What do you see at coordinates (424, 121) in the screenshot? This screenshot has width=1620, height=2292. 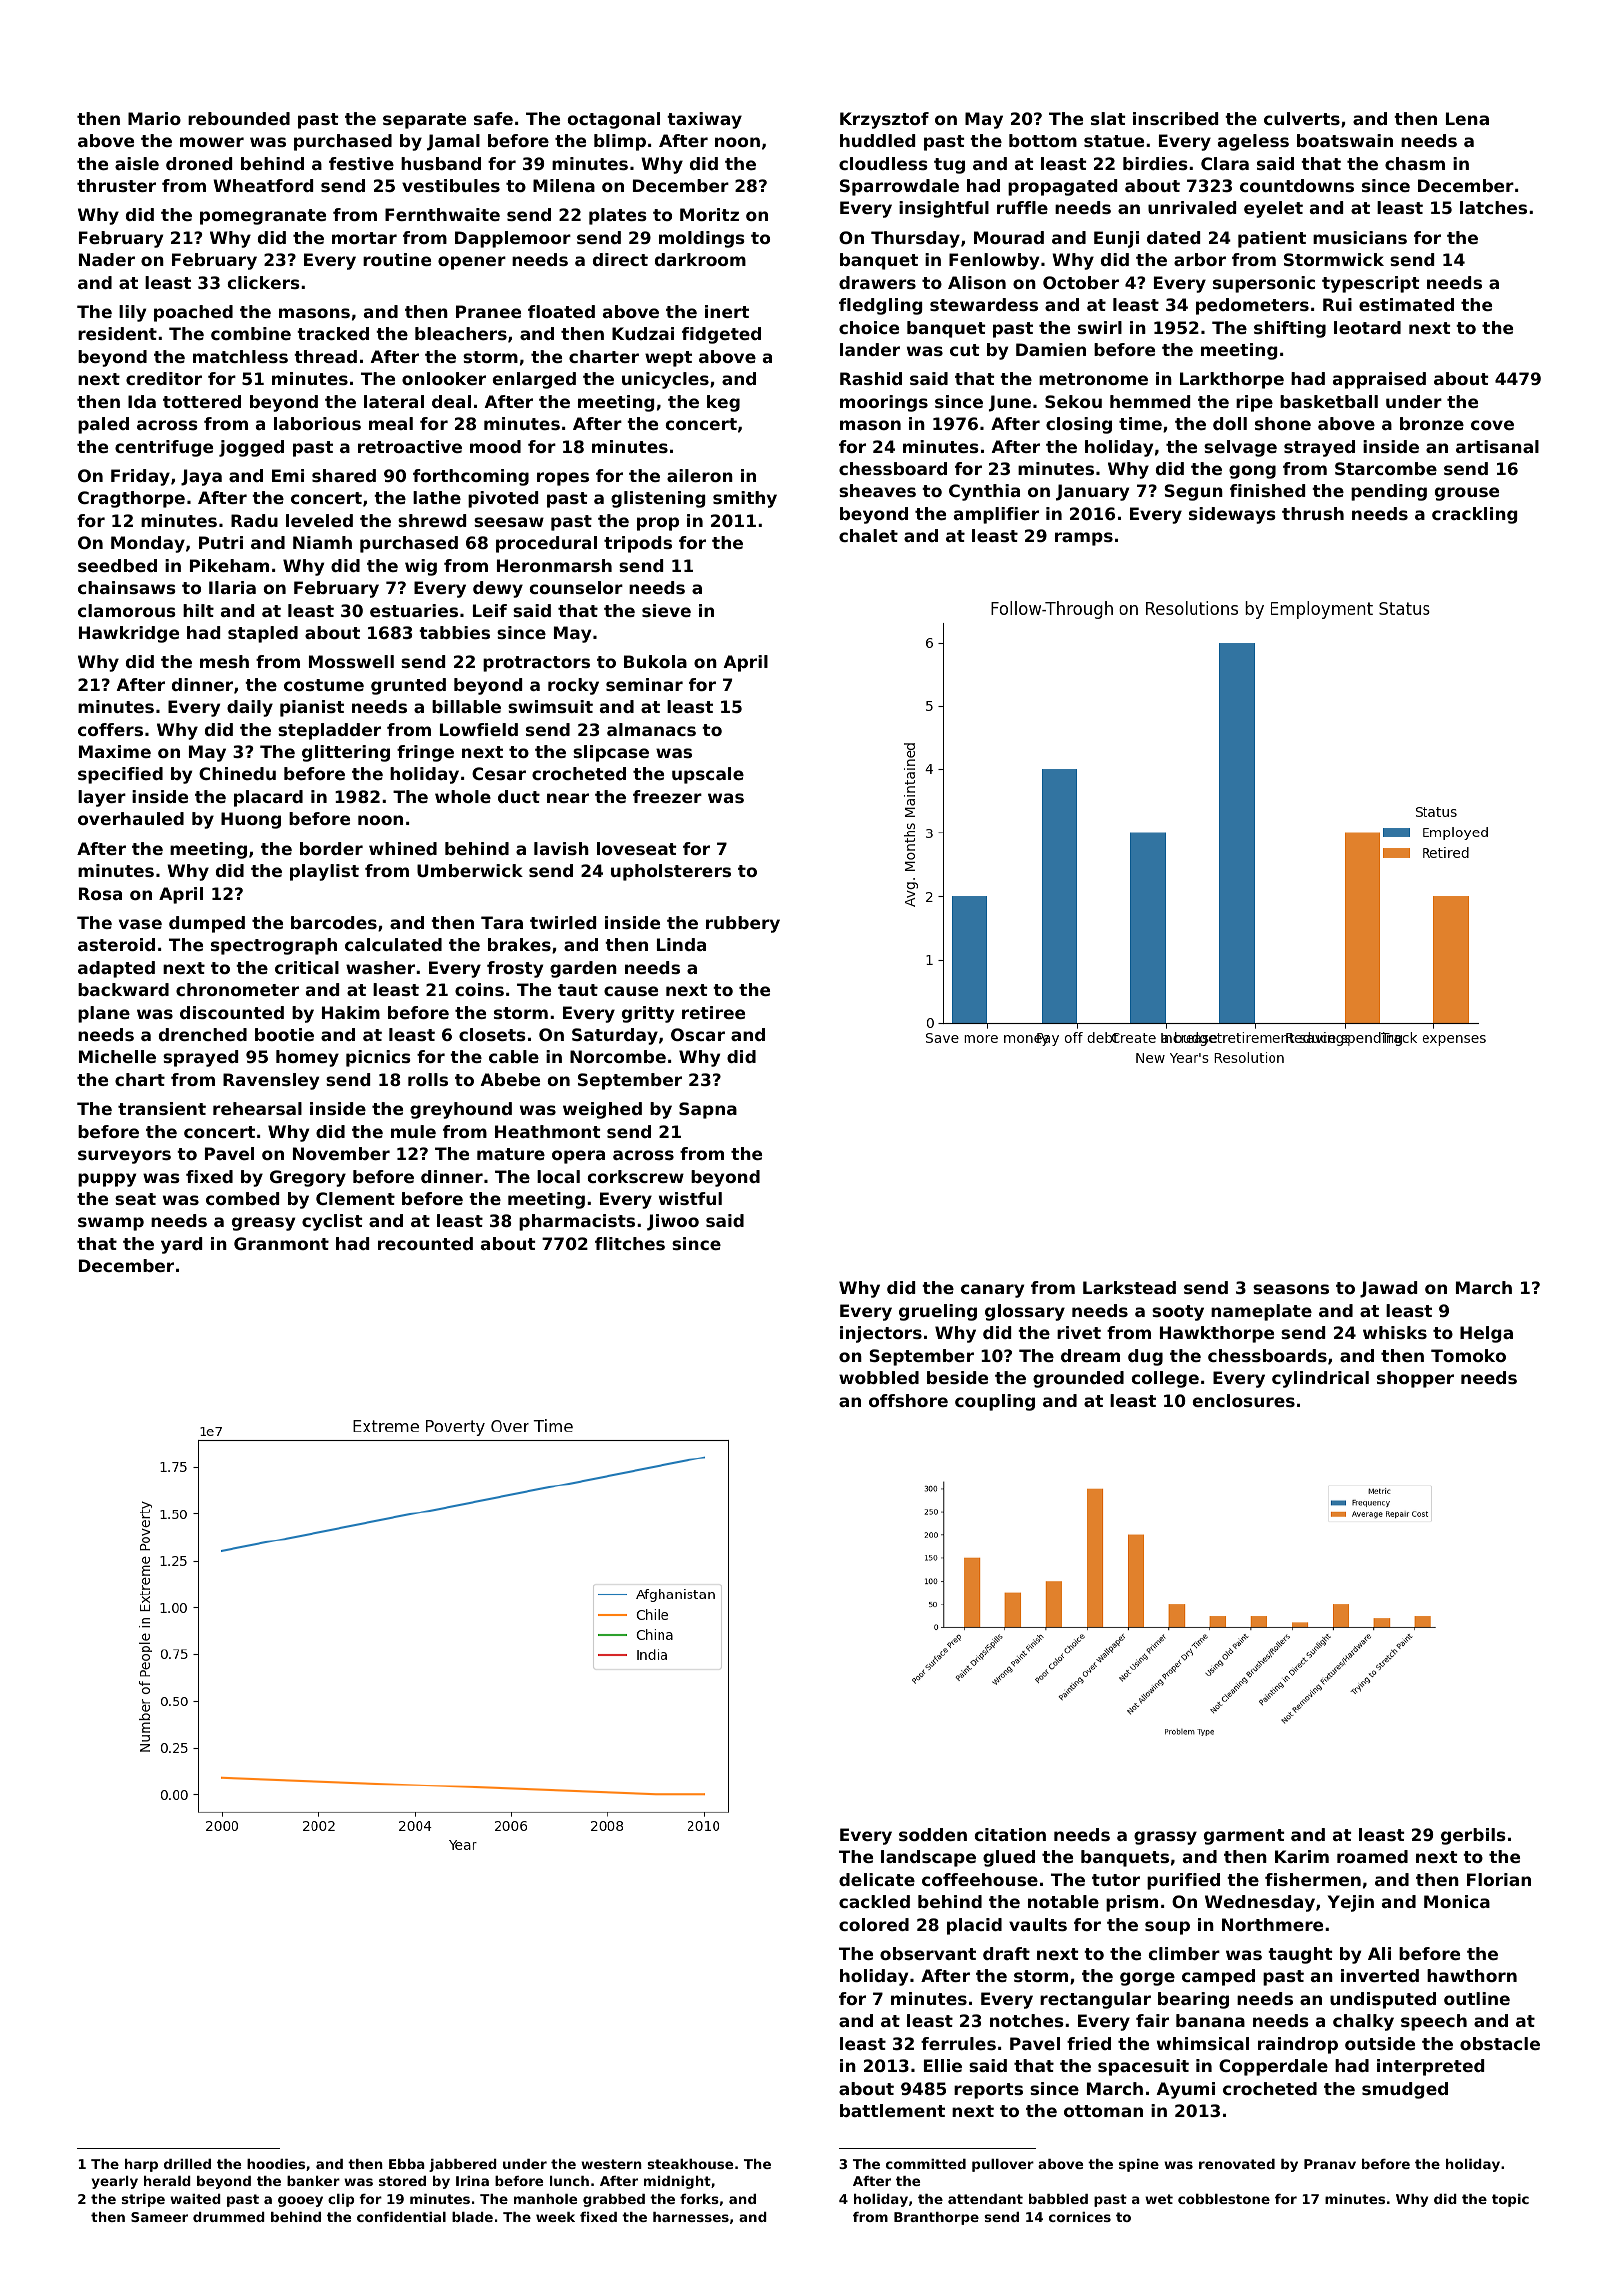 I see `separate` at bounding box center [424, 121].
